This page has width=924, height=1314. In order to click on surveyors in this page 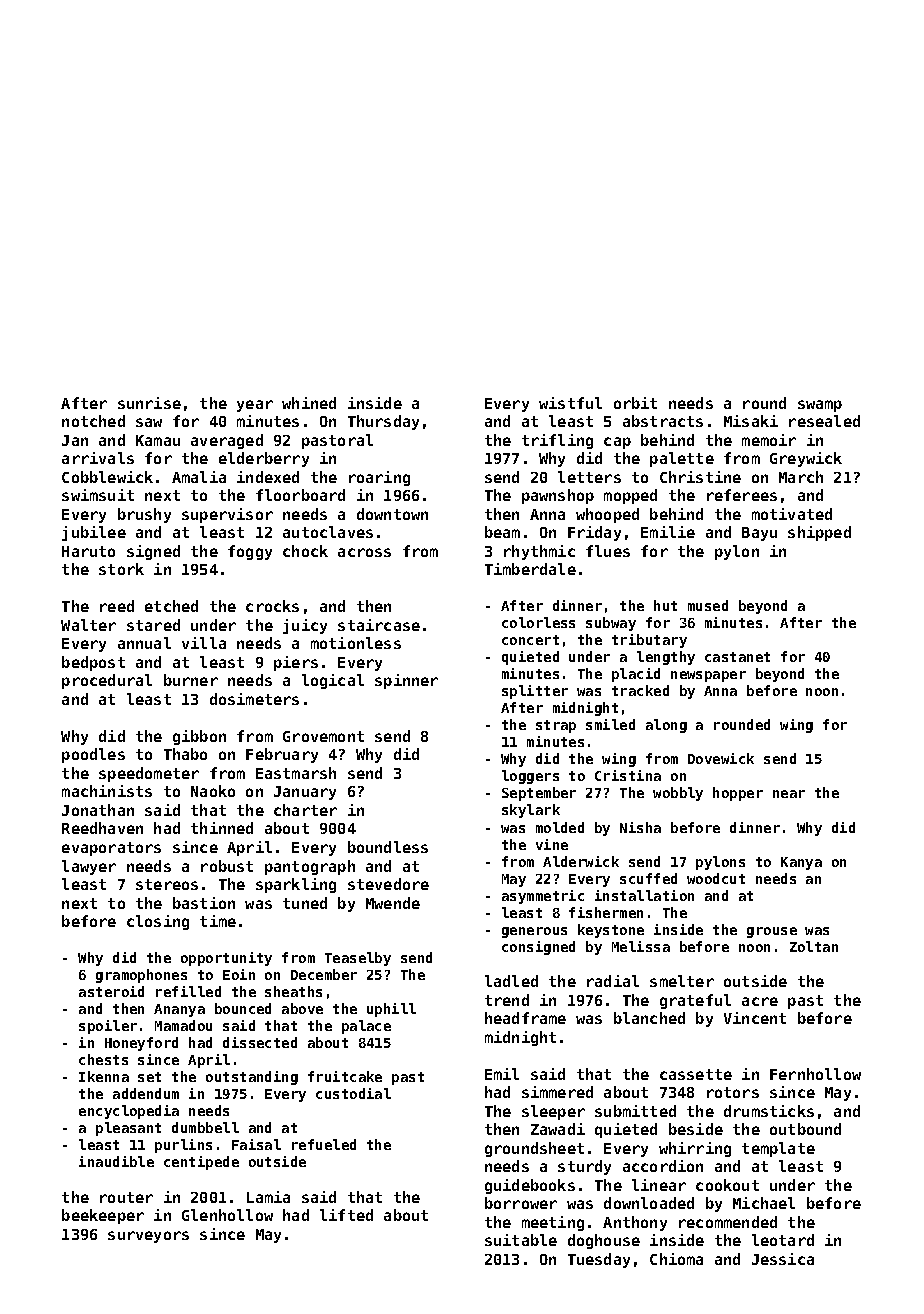, I will do `click(148, 1237)`.
